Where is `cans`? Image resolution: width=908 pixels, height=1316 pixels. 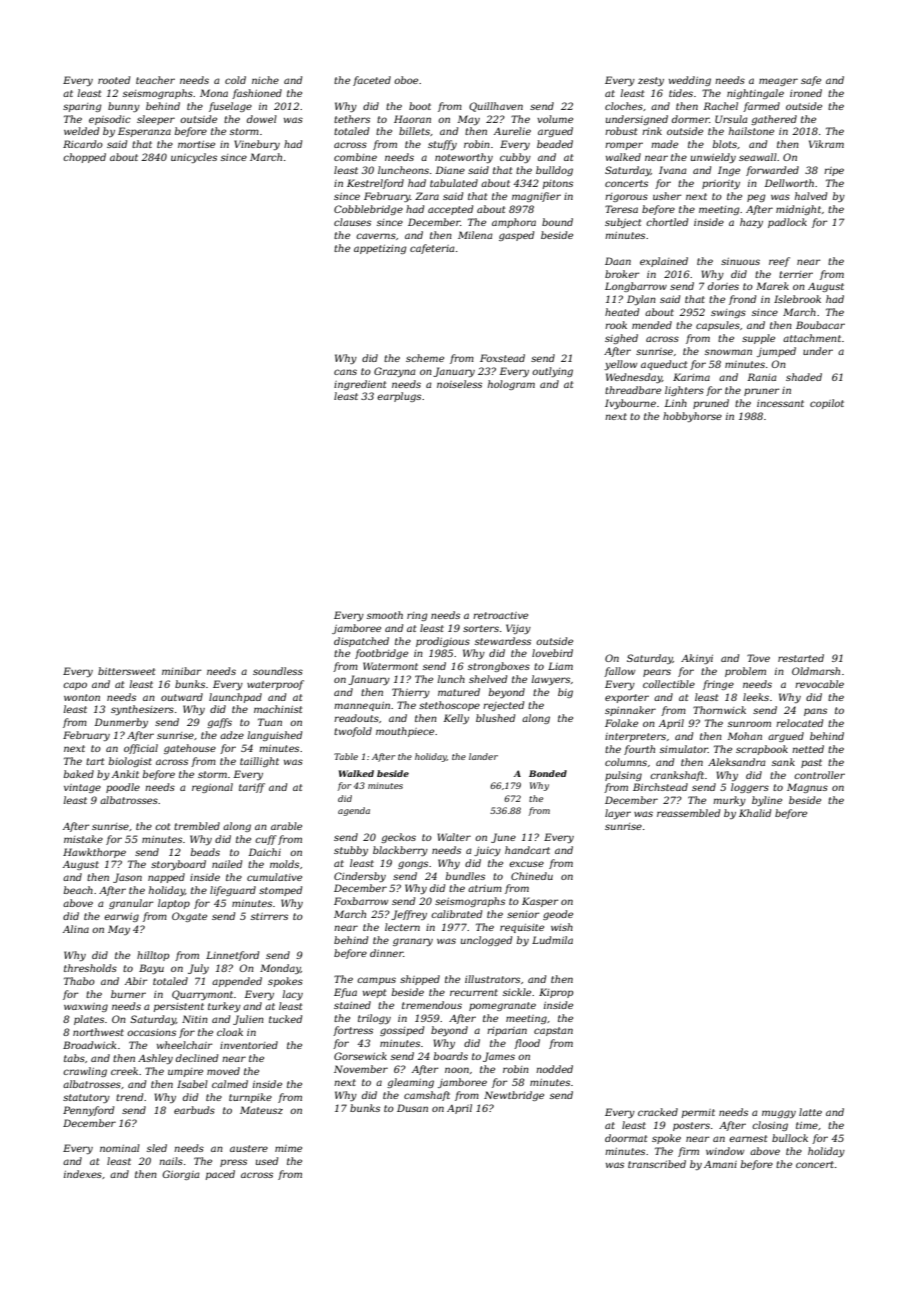 cans is located at coordinates (345, 372).
